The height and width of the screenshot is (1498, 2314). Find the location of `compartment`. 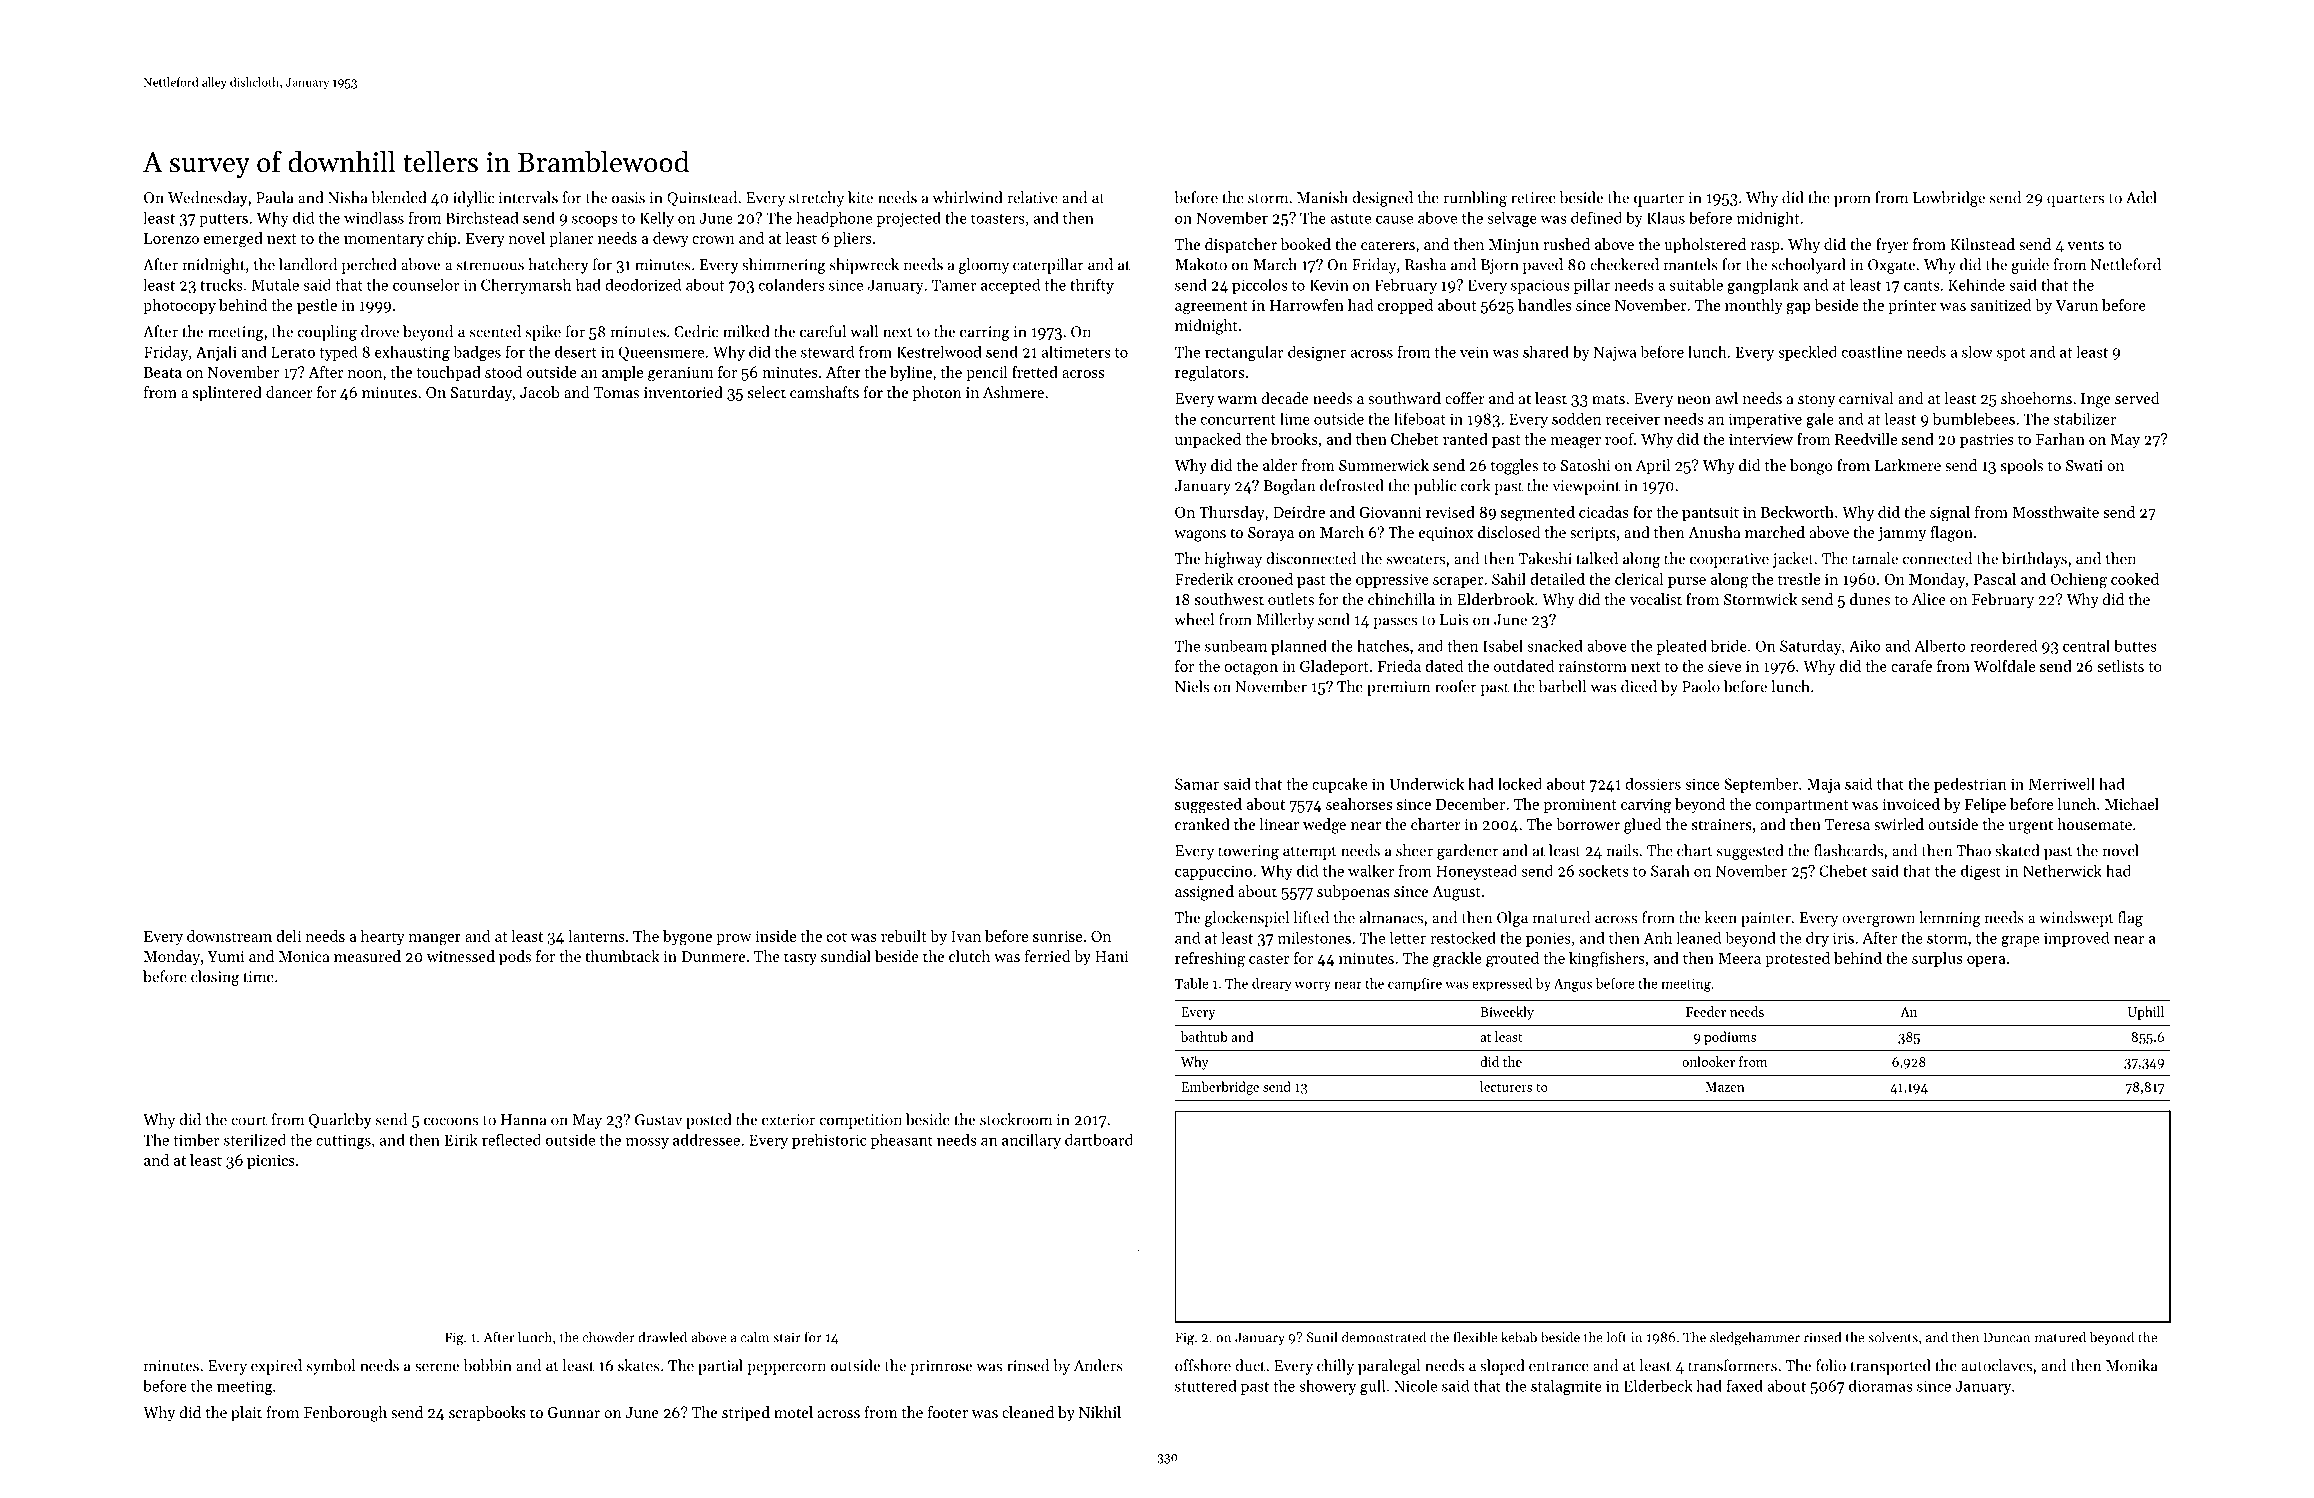

compartment is located at coordinates (1801, 806).
